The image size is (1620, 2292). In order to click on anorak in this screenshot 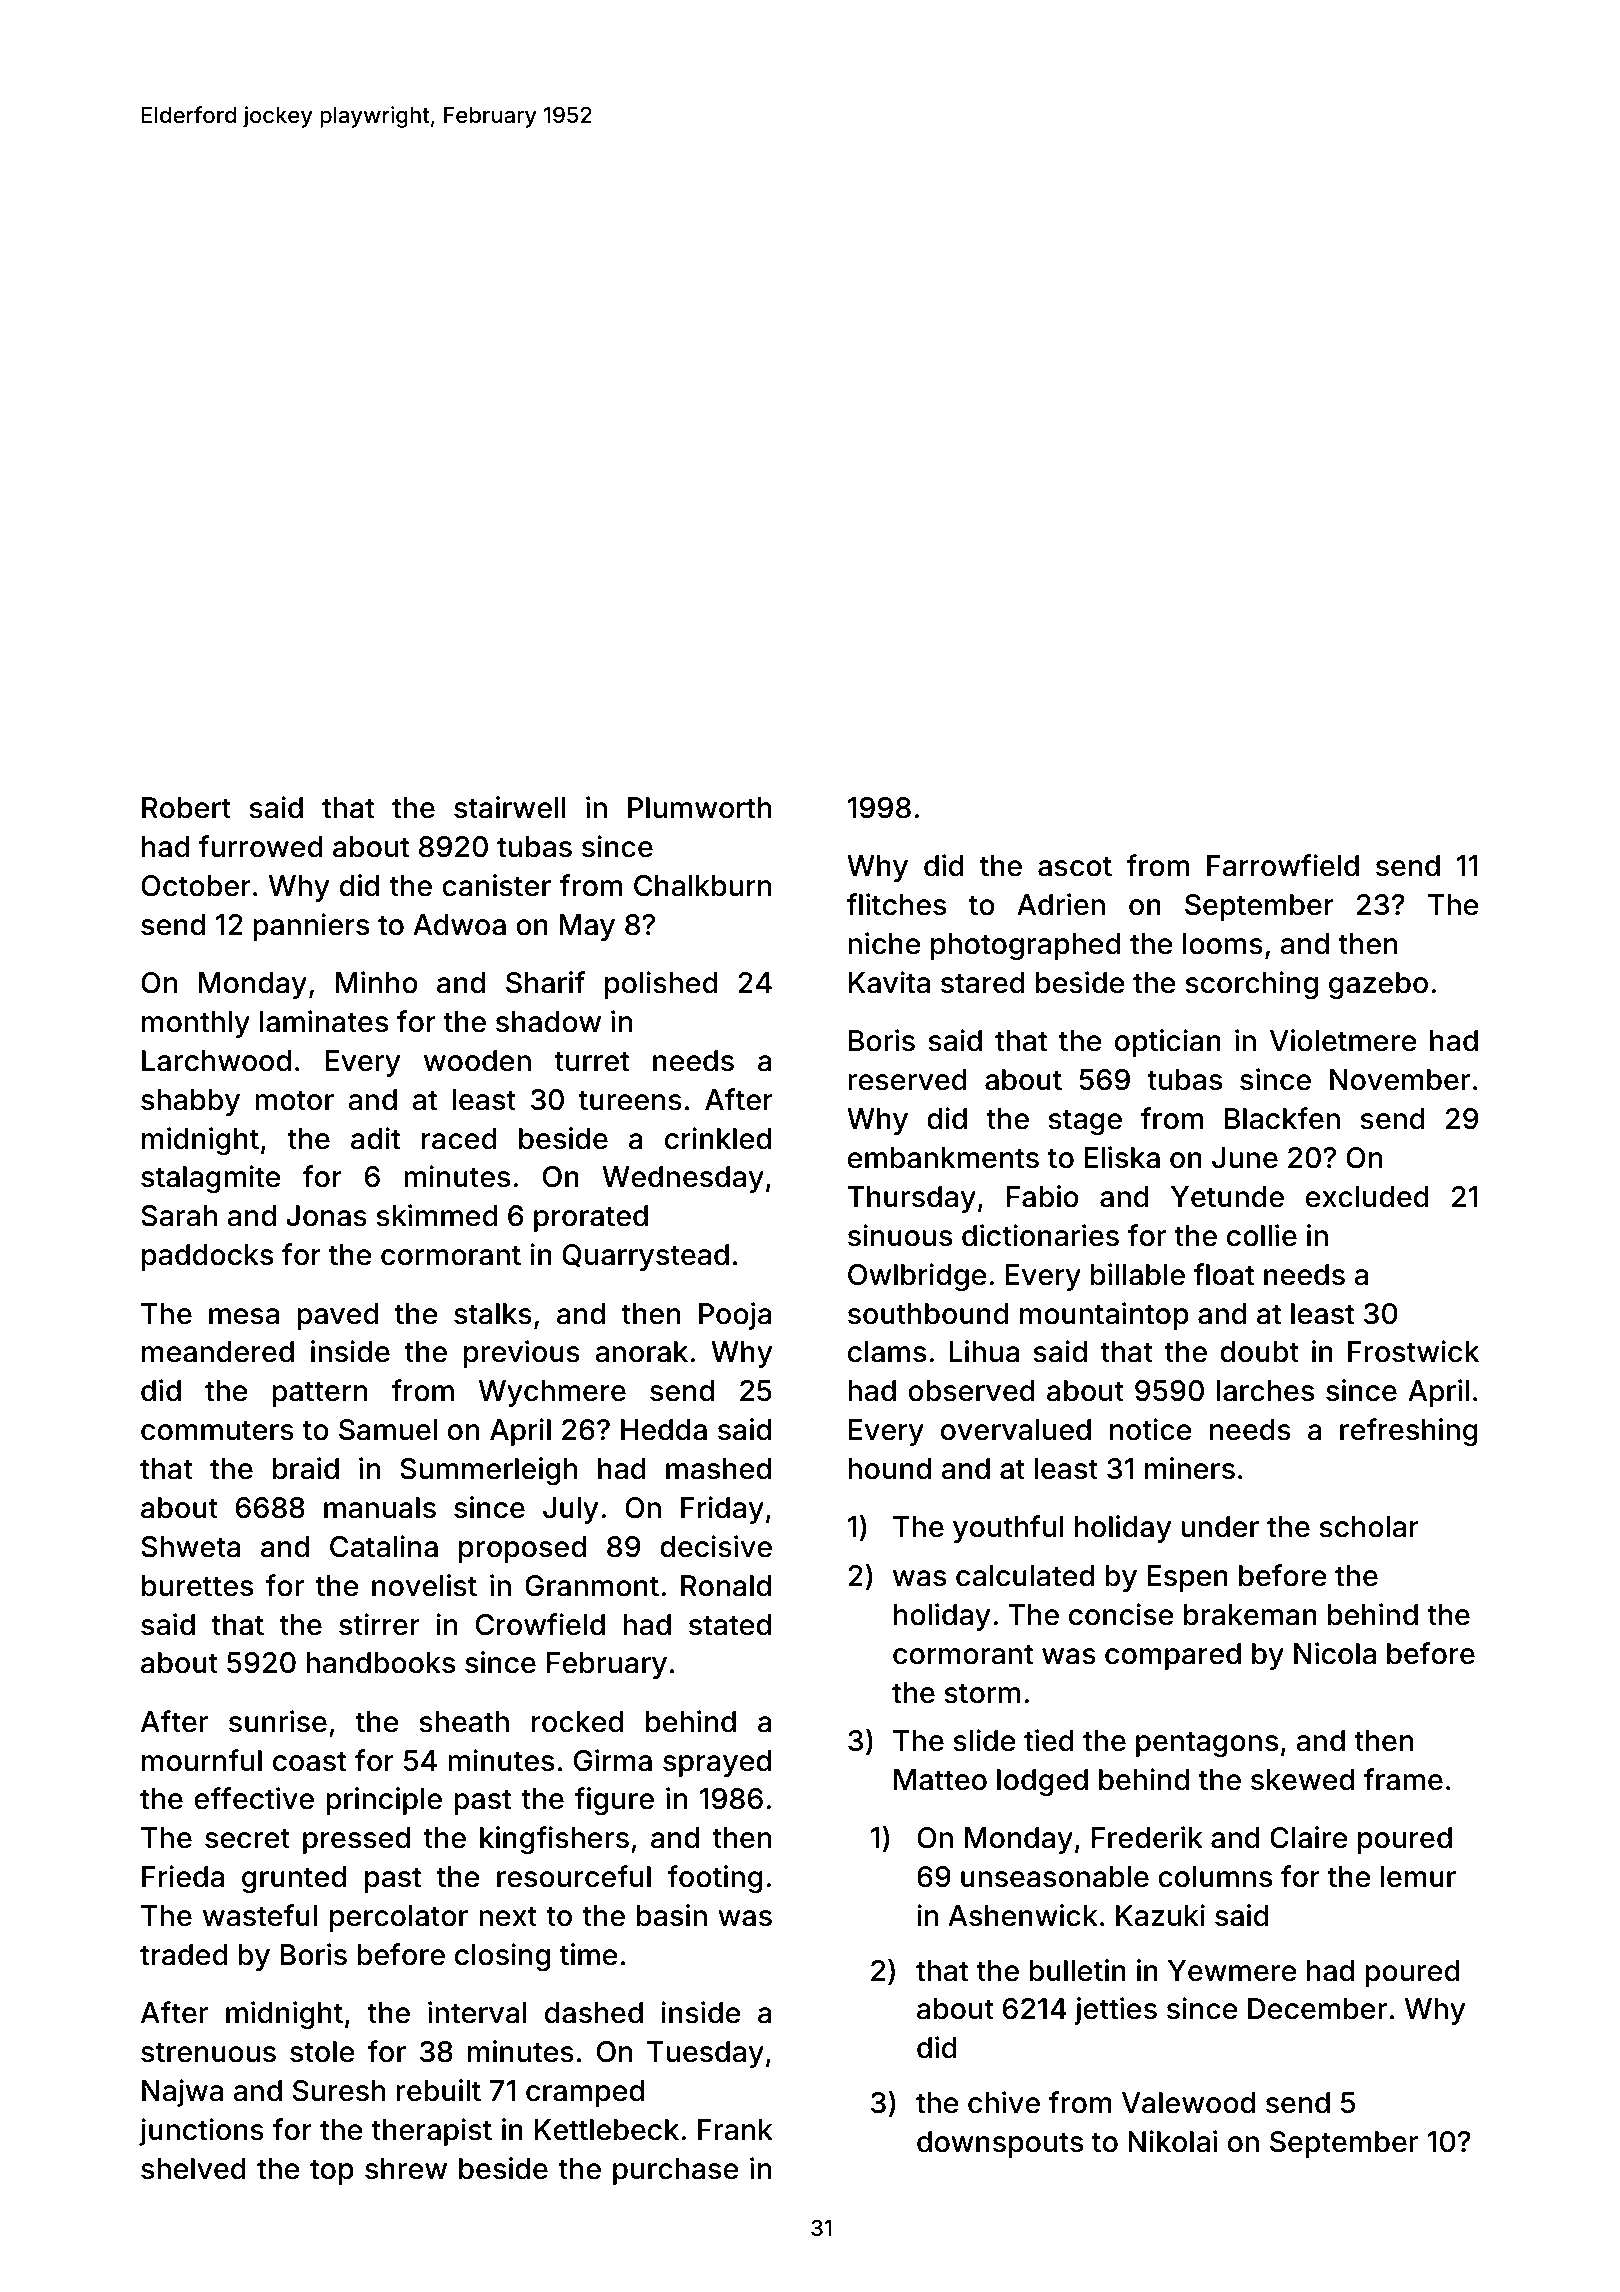, I will do `click(641, 1352)`.
